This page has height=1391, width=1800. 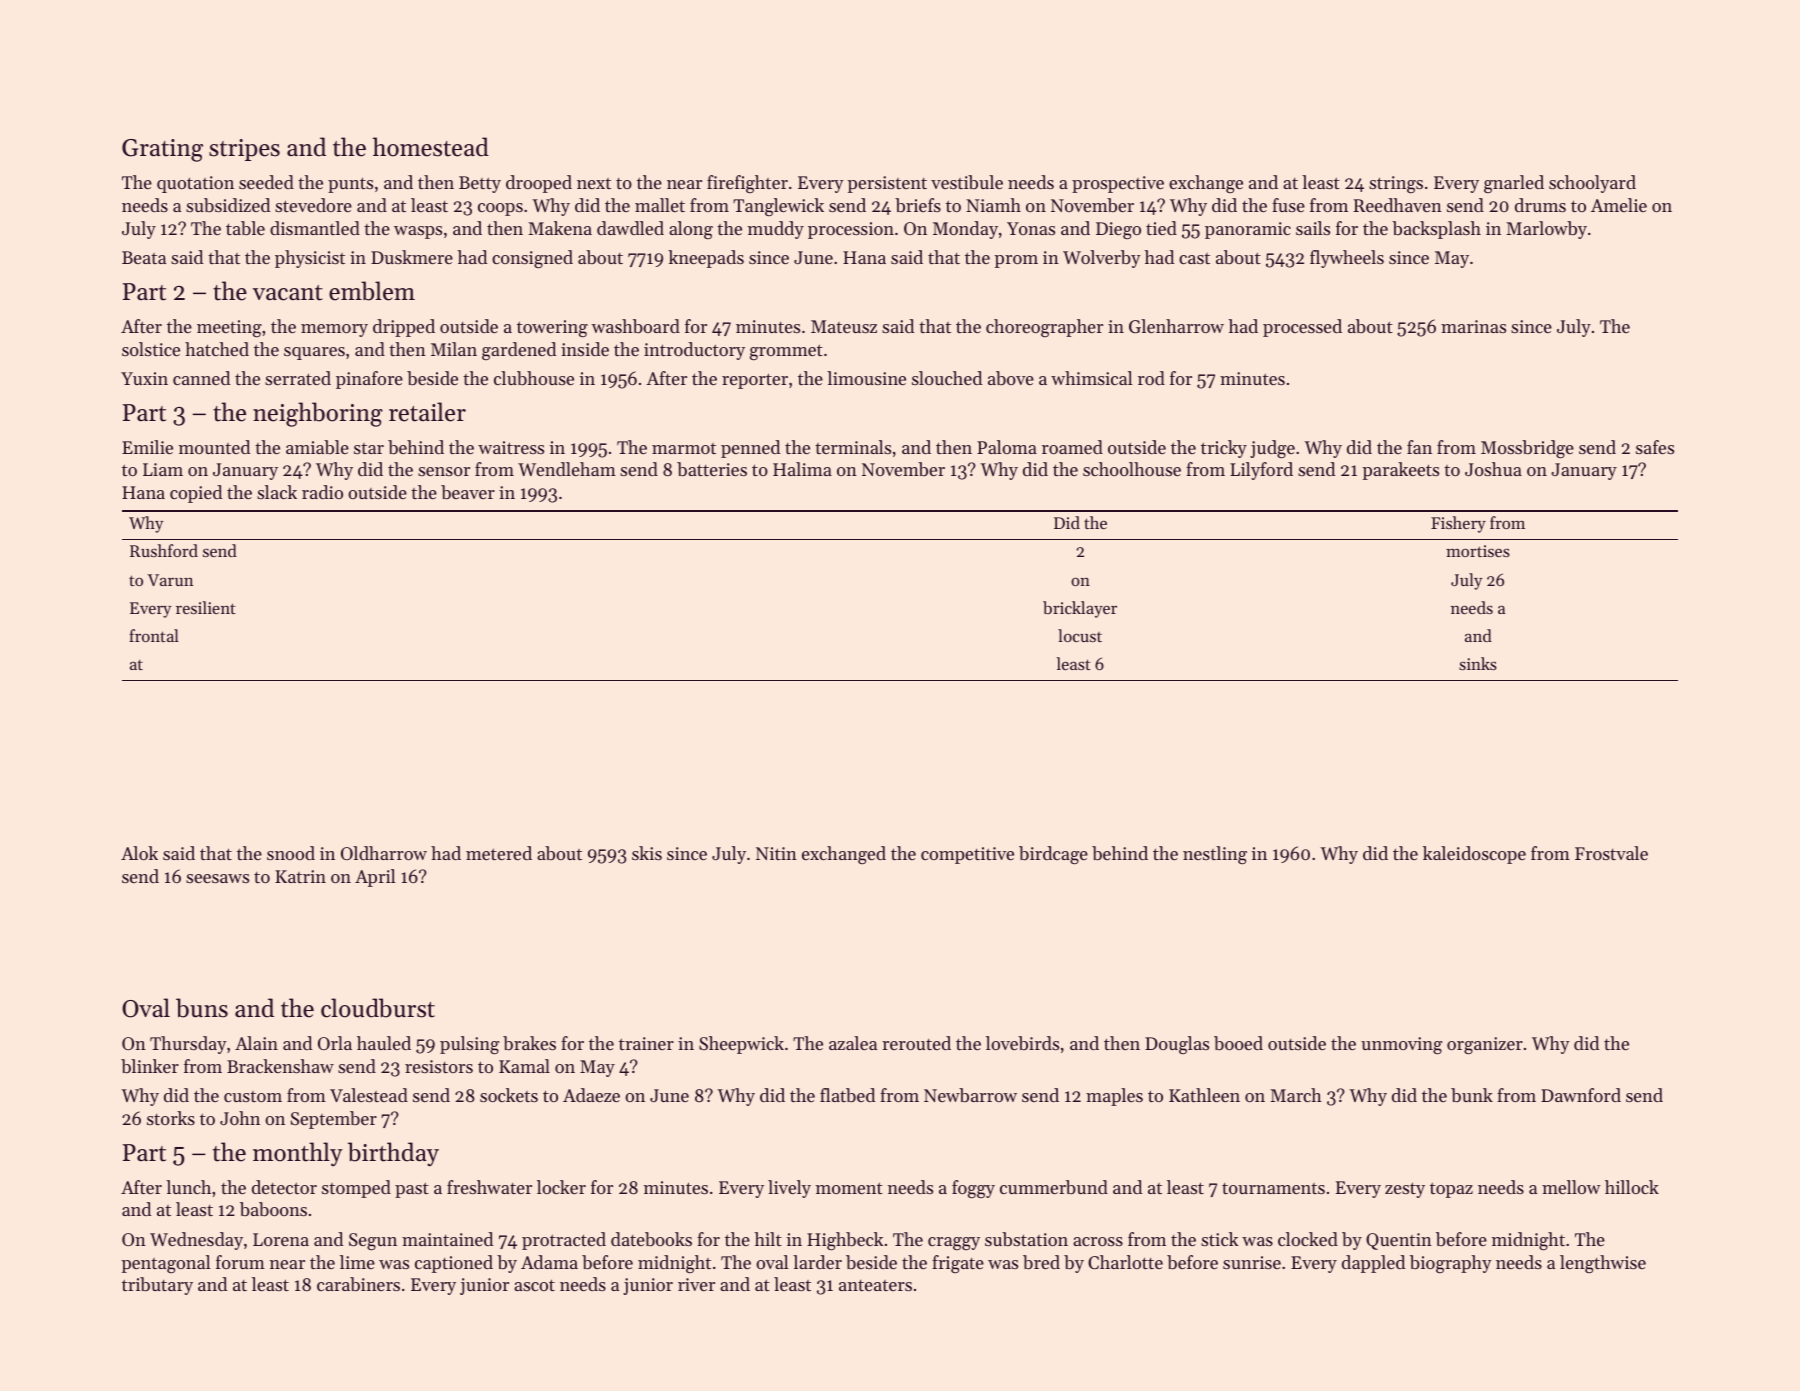 I want to click on frontal, so click(x=154, y=635).
